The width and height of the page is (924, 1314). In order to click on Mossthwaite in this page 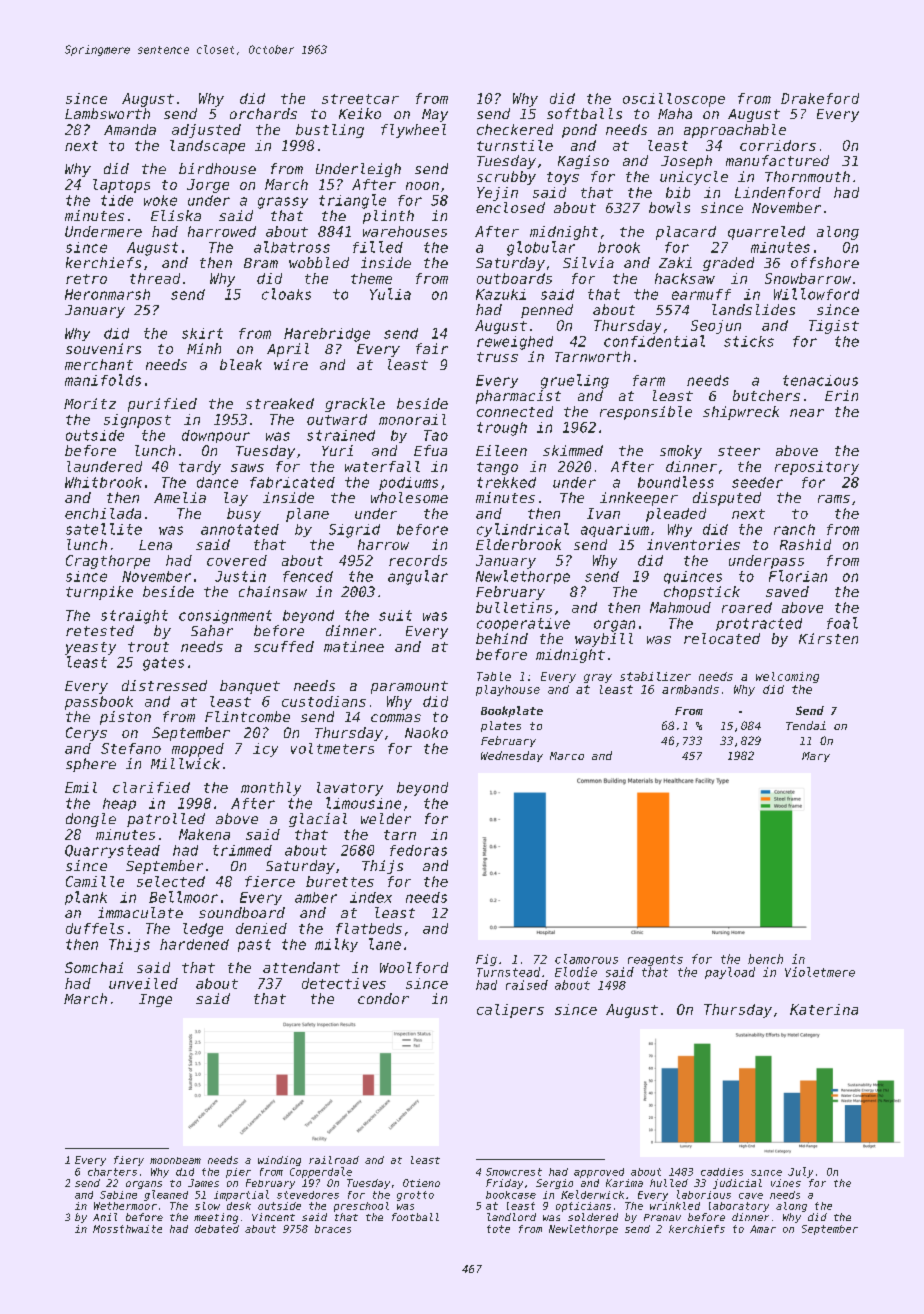, I will do `click(127, 1229)`.
